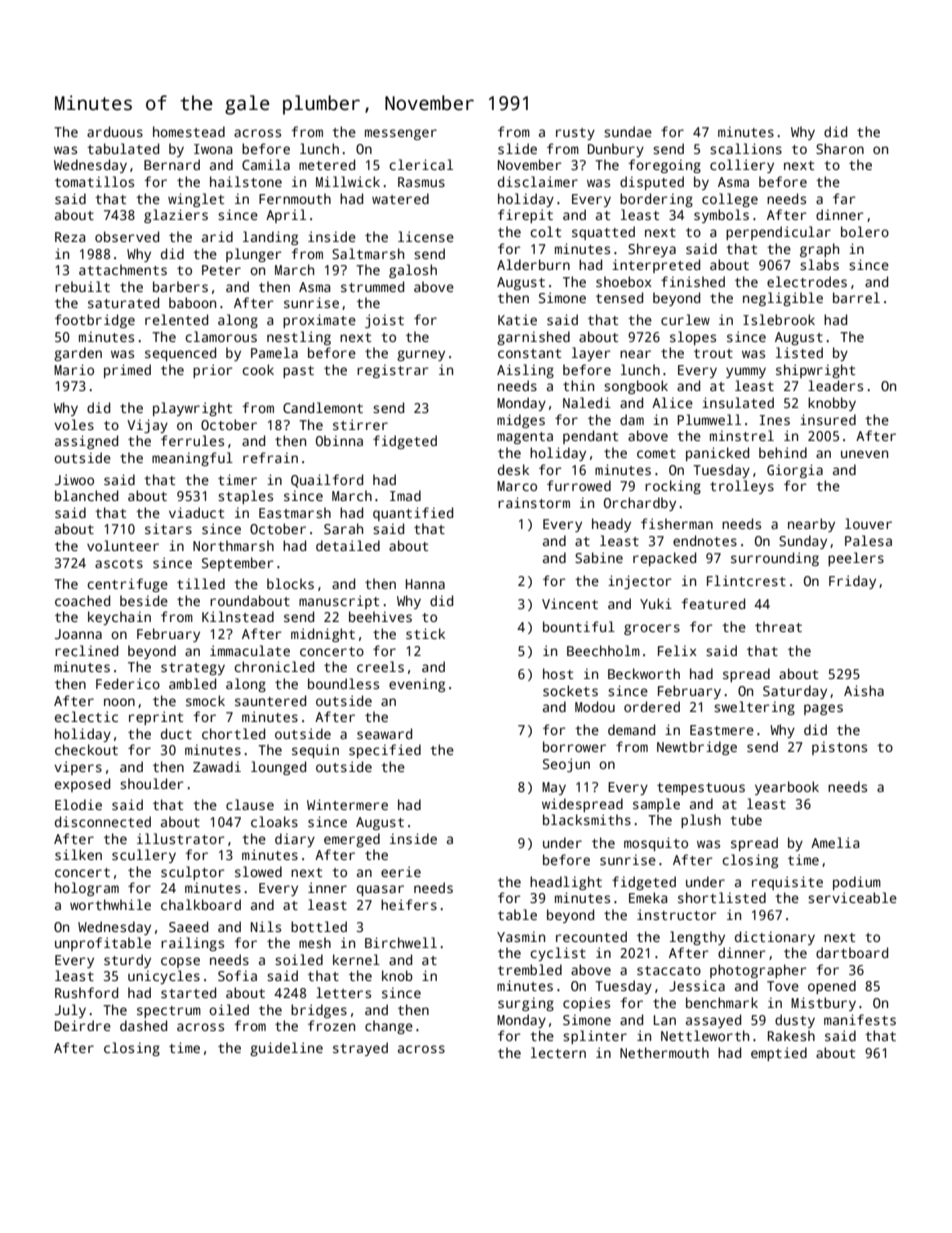 The image size is (952, 1233). What do you see at coordinates (83, 1025) in the screenshot?
I see `Deirdre` at bounding box center [83, 1025].
